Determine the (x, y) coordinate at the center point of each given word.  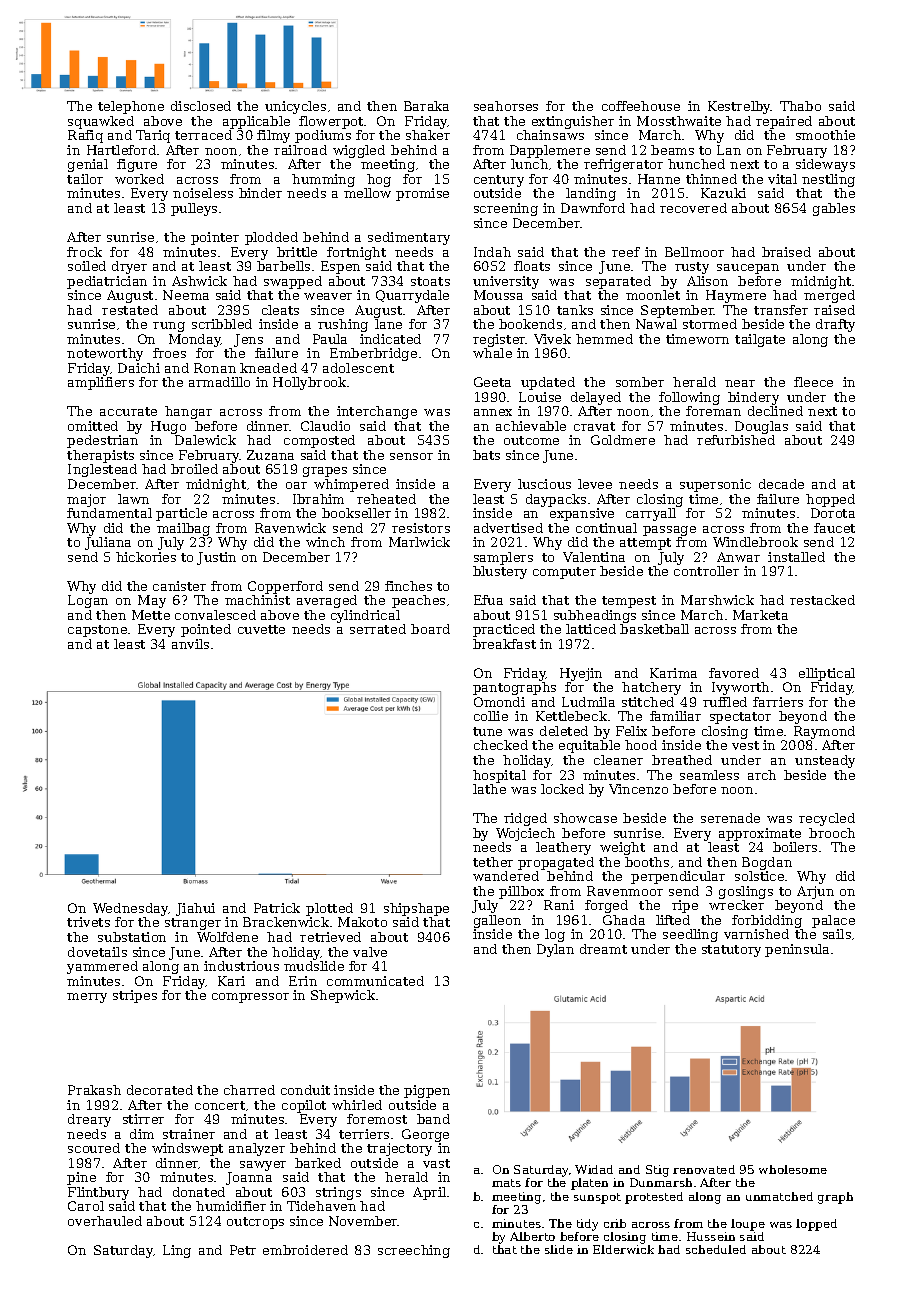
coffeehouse (641, 106)
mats (506, 1183)
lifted (673, 920)
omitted (93, 426)
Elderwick (623, 1249)
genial (88, 165)
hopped (830, 500)
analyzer (257, 1149)
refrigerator (623, 165)
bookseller (356, 513)
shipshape (416, 909)
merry (87, 998)
